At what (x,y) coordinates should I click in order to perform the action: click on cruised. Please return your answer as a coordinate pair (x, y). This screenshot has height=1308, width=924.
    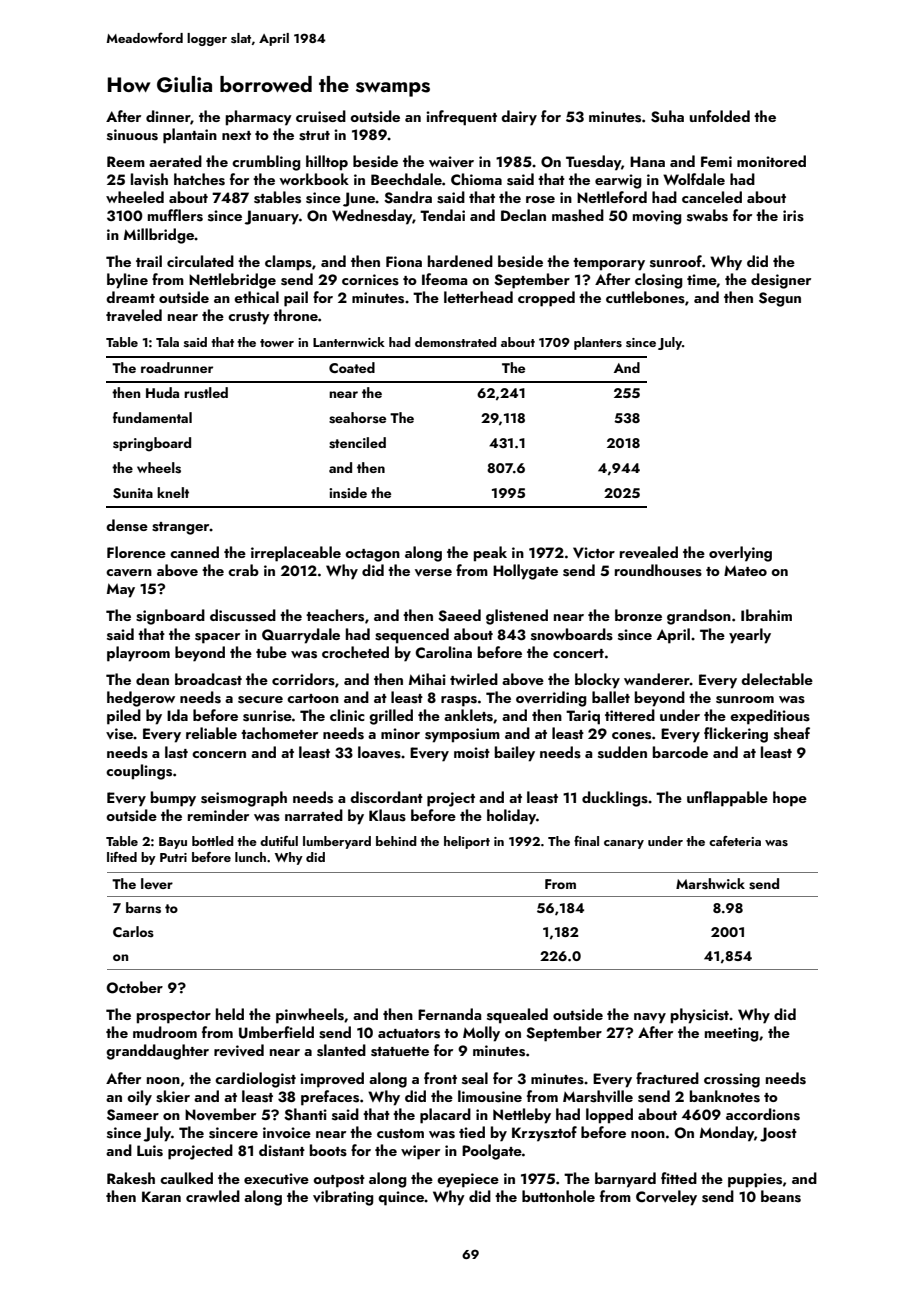
    Looking at the image, I should click on (321, 116).
